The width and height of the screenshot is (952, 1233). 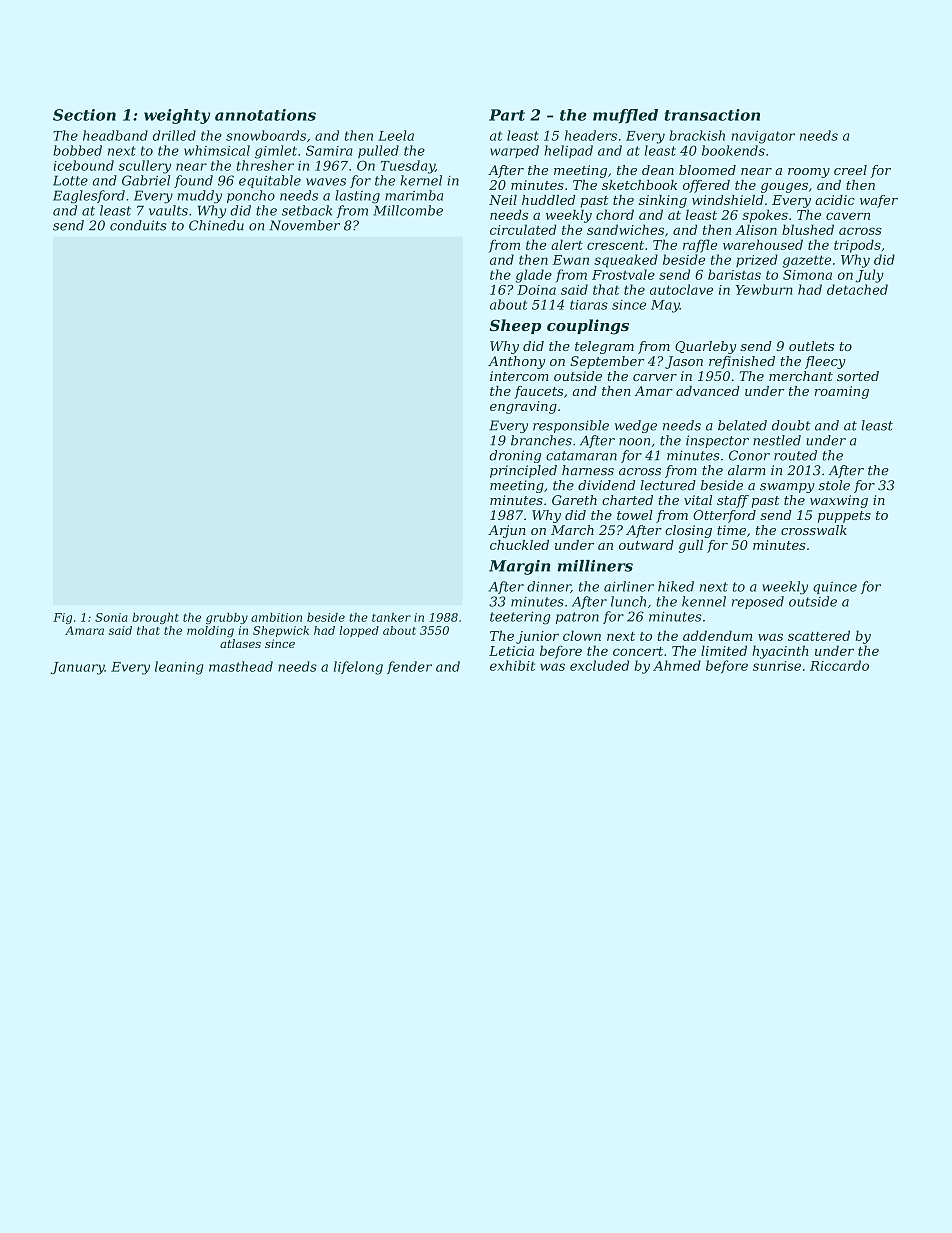 What do you see at coordinates (697, 135) in the screenshot?
I see `brackish` at bounding box center [697, 135].
